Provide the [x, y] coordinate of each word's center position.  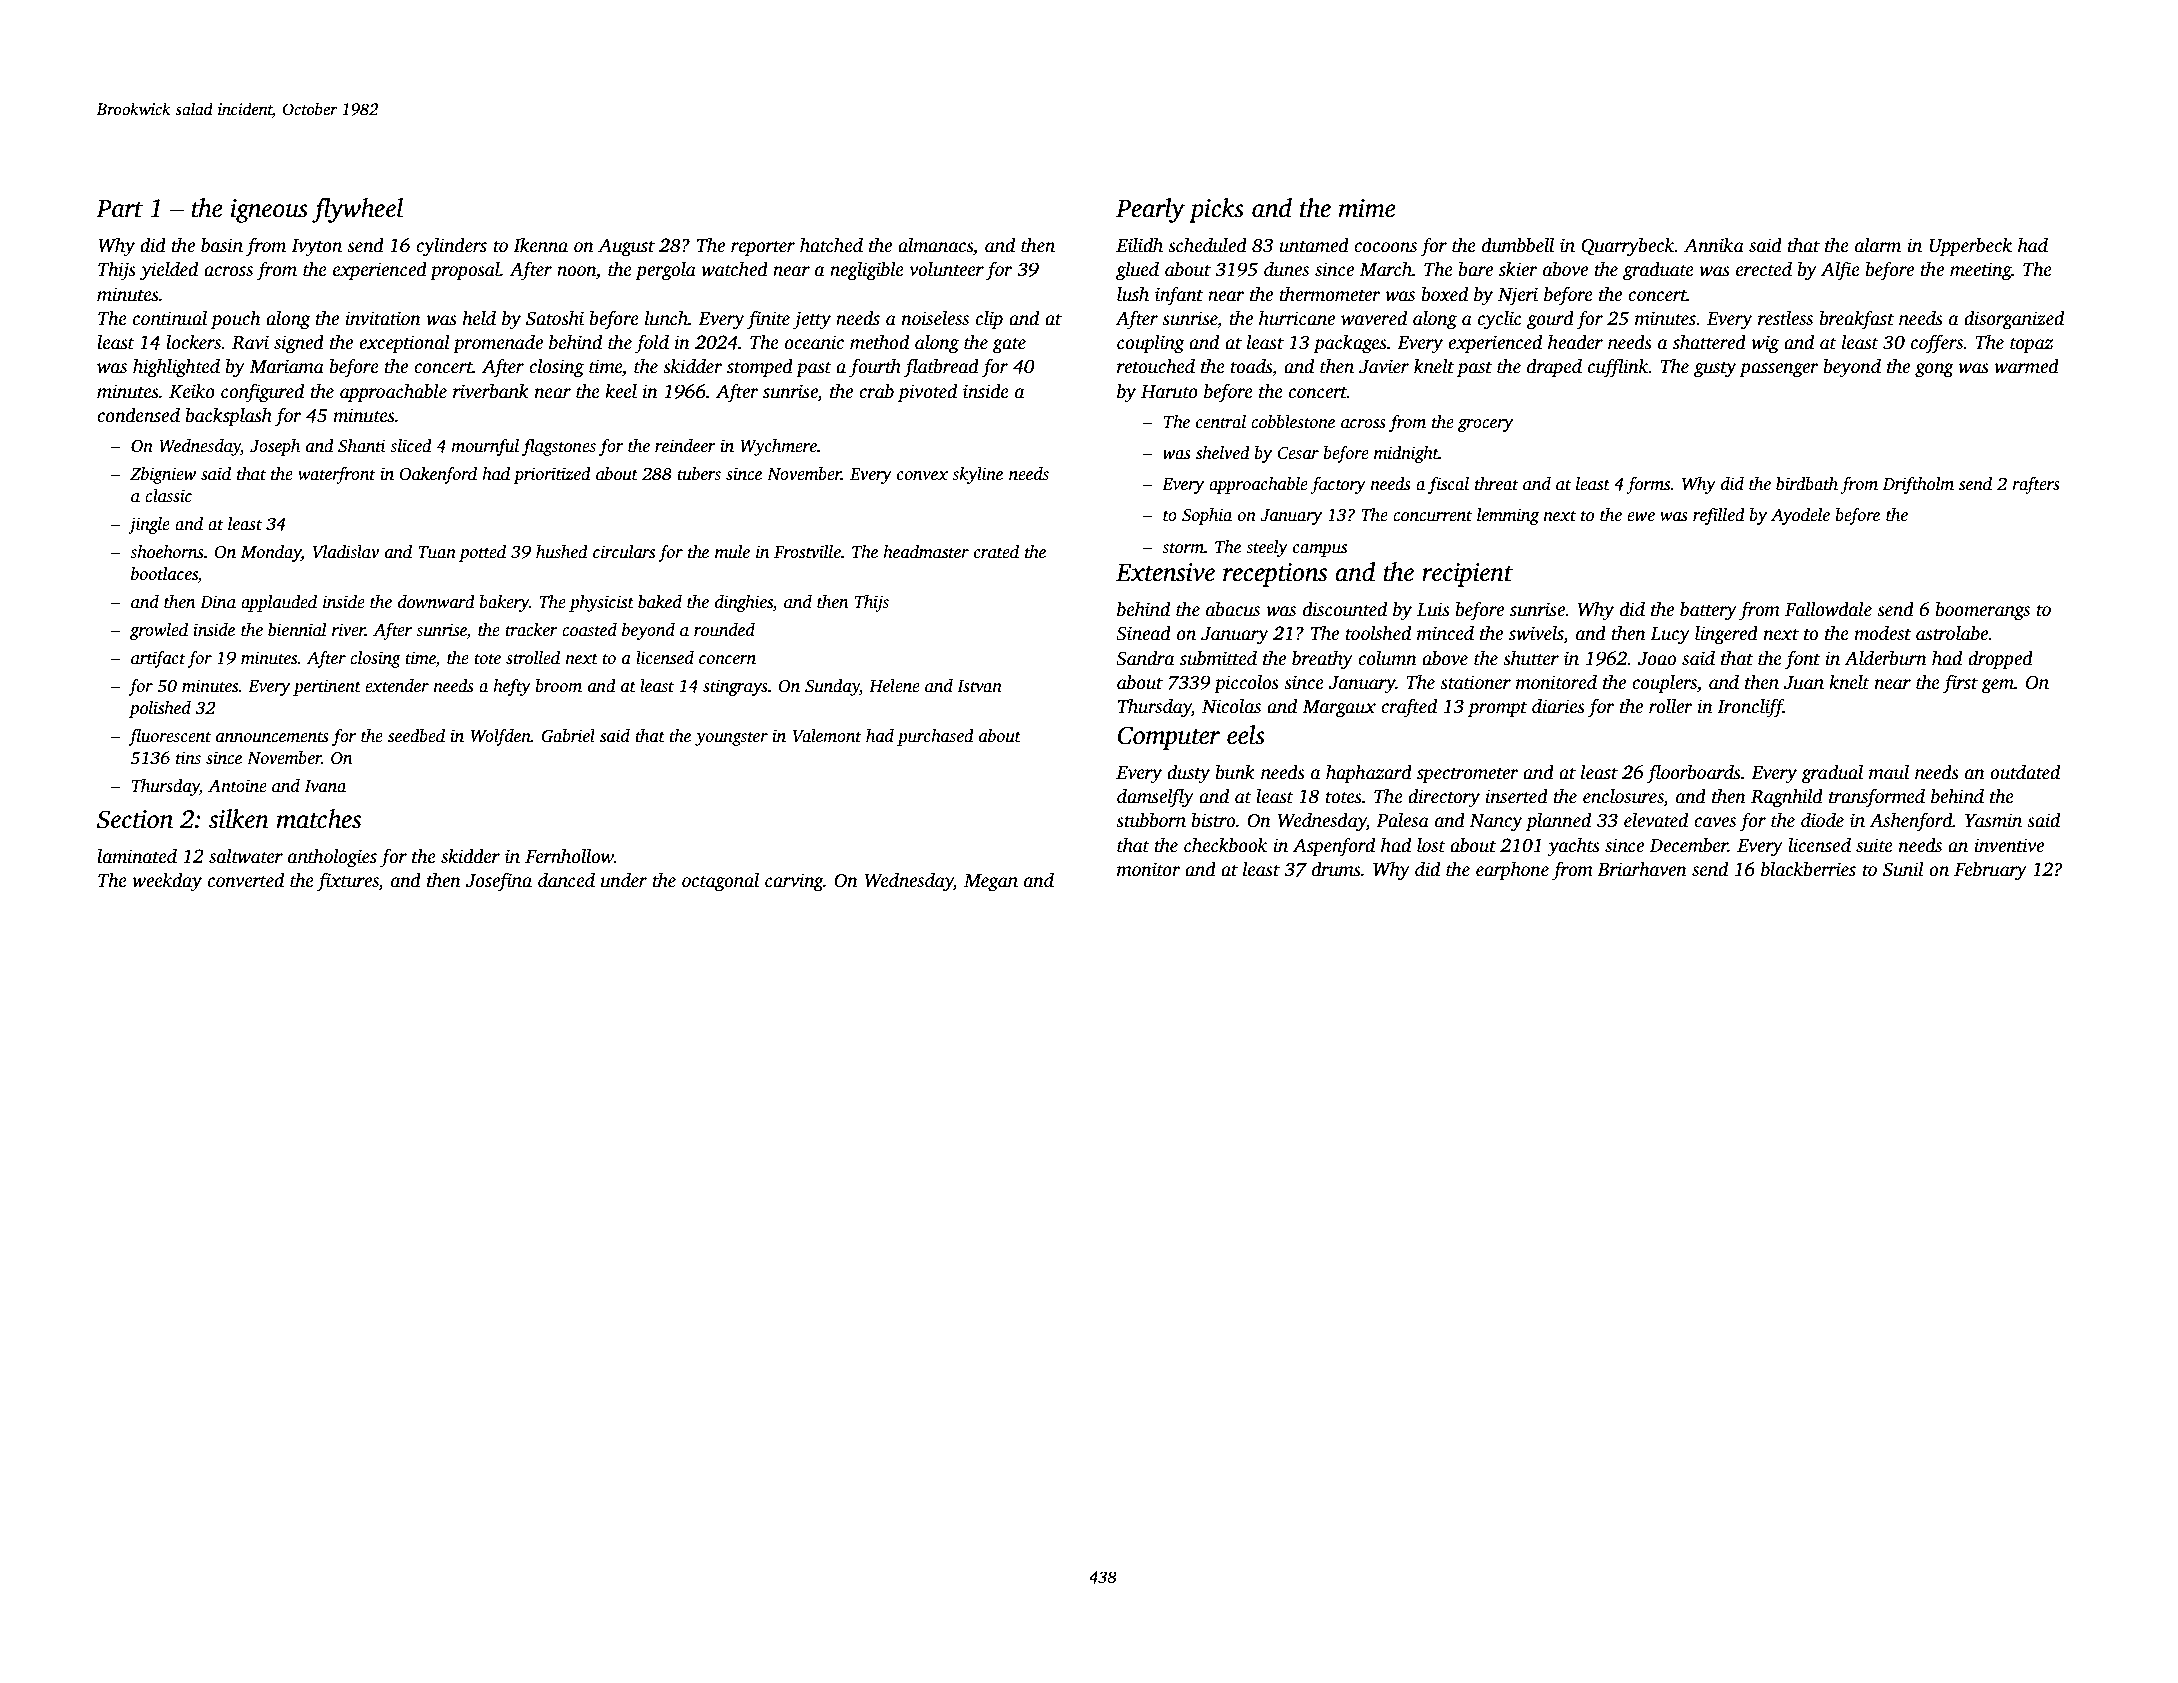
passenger [1779, 370]
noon [576, 271]
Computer [1169, 738]
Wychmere [778, 447]
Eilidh [1139, 245]
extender [397, 686]
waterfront [337, 475]
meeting [1981, 271]
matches [319, 819]
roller [1671, 706]
